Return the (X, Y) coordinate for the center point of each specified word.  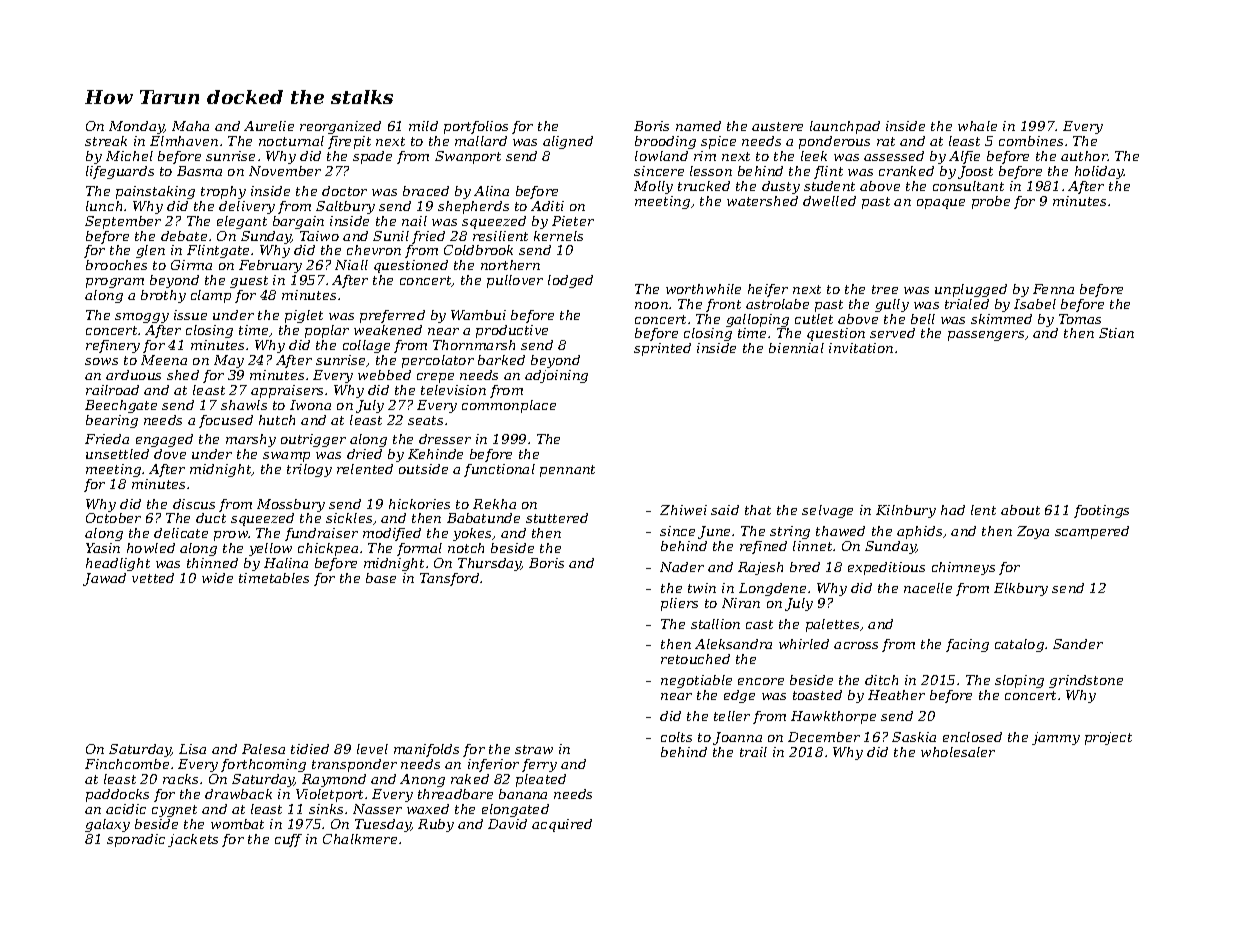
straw (534, 749)
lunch (104, 206)
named (698, 126)
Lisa (192, 749)
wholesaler (958, 752)
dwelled (829, 201)
